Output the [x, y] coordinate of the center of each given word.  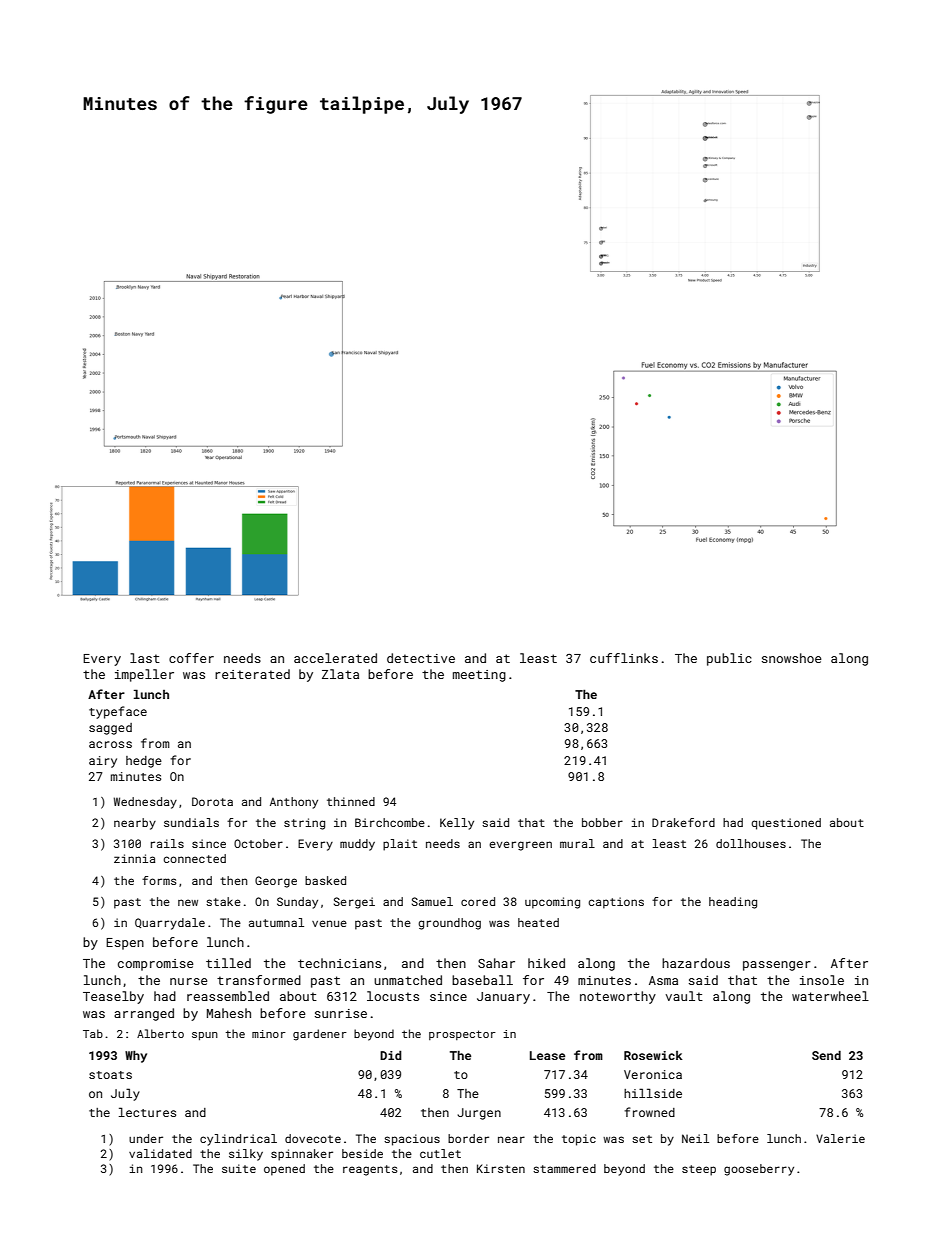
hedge [144, 762]
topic [579, 1140]
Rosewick [653, 1055]
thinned [351, 801]
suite [239, 1168]
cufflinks [624, 658]
